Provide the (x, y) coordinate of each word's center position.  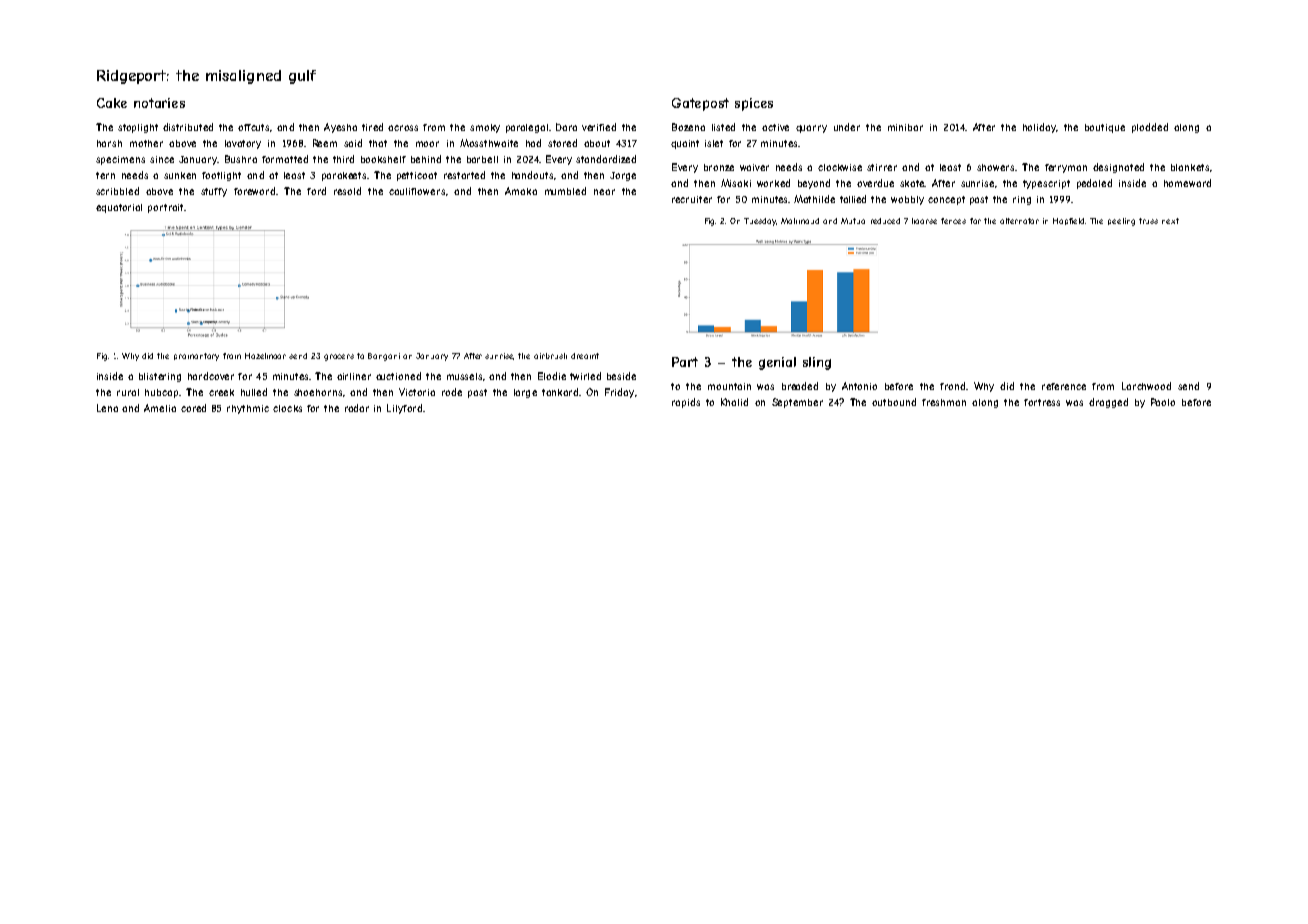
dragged (1108, 403)
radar (357, 408)
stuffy (214, 192)
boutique (1105, 128)
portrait (165, 208)
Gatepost (700, 104)
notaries (159, 103)
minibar (905, 127)
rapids (686, 403)
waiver (754, 167)
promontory (196, 357)
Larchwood (1146, 386)
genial (777, 363)
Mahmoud (800, 221)
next (1170, 221)
